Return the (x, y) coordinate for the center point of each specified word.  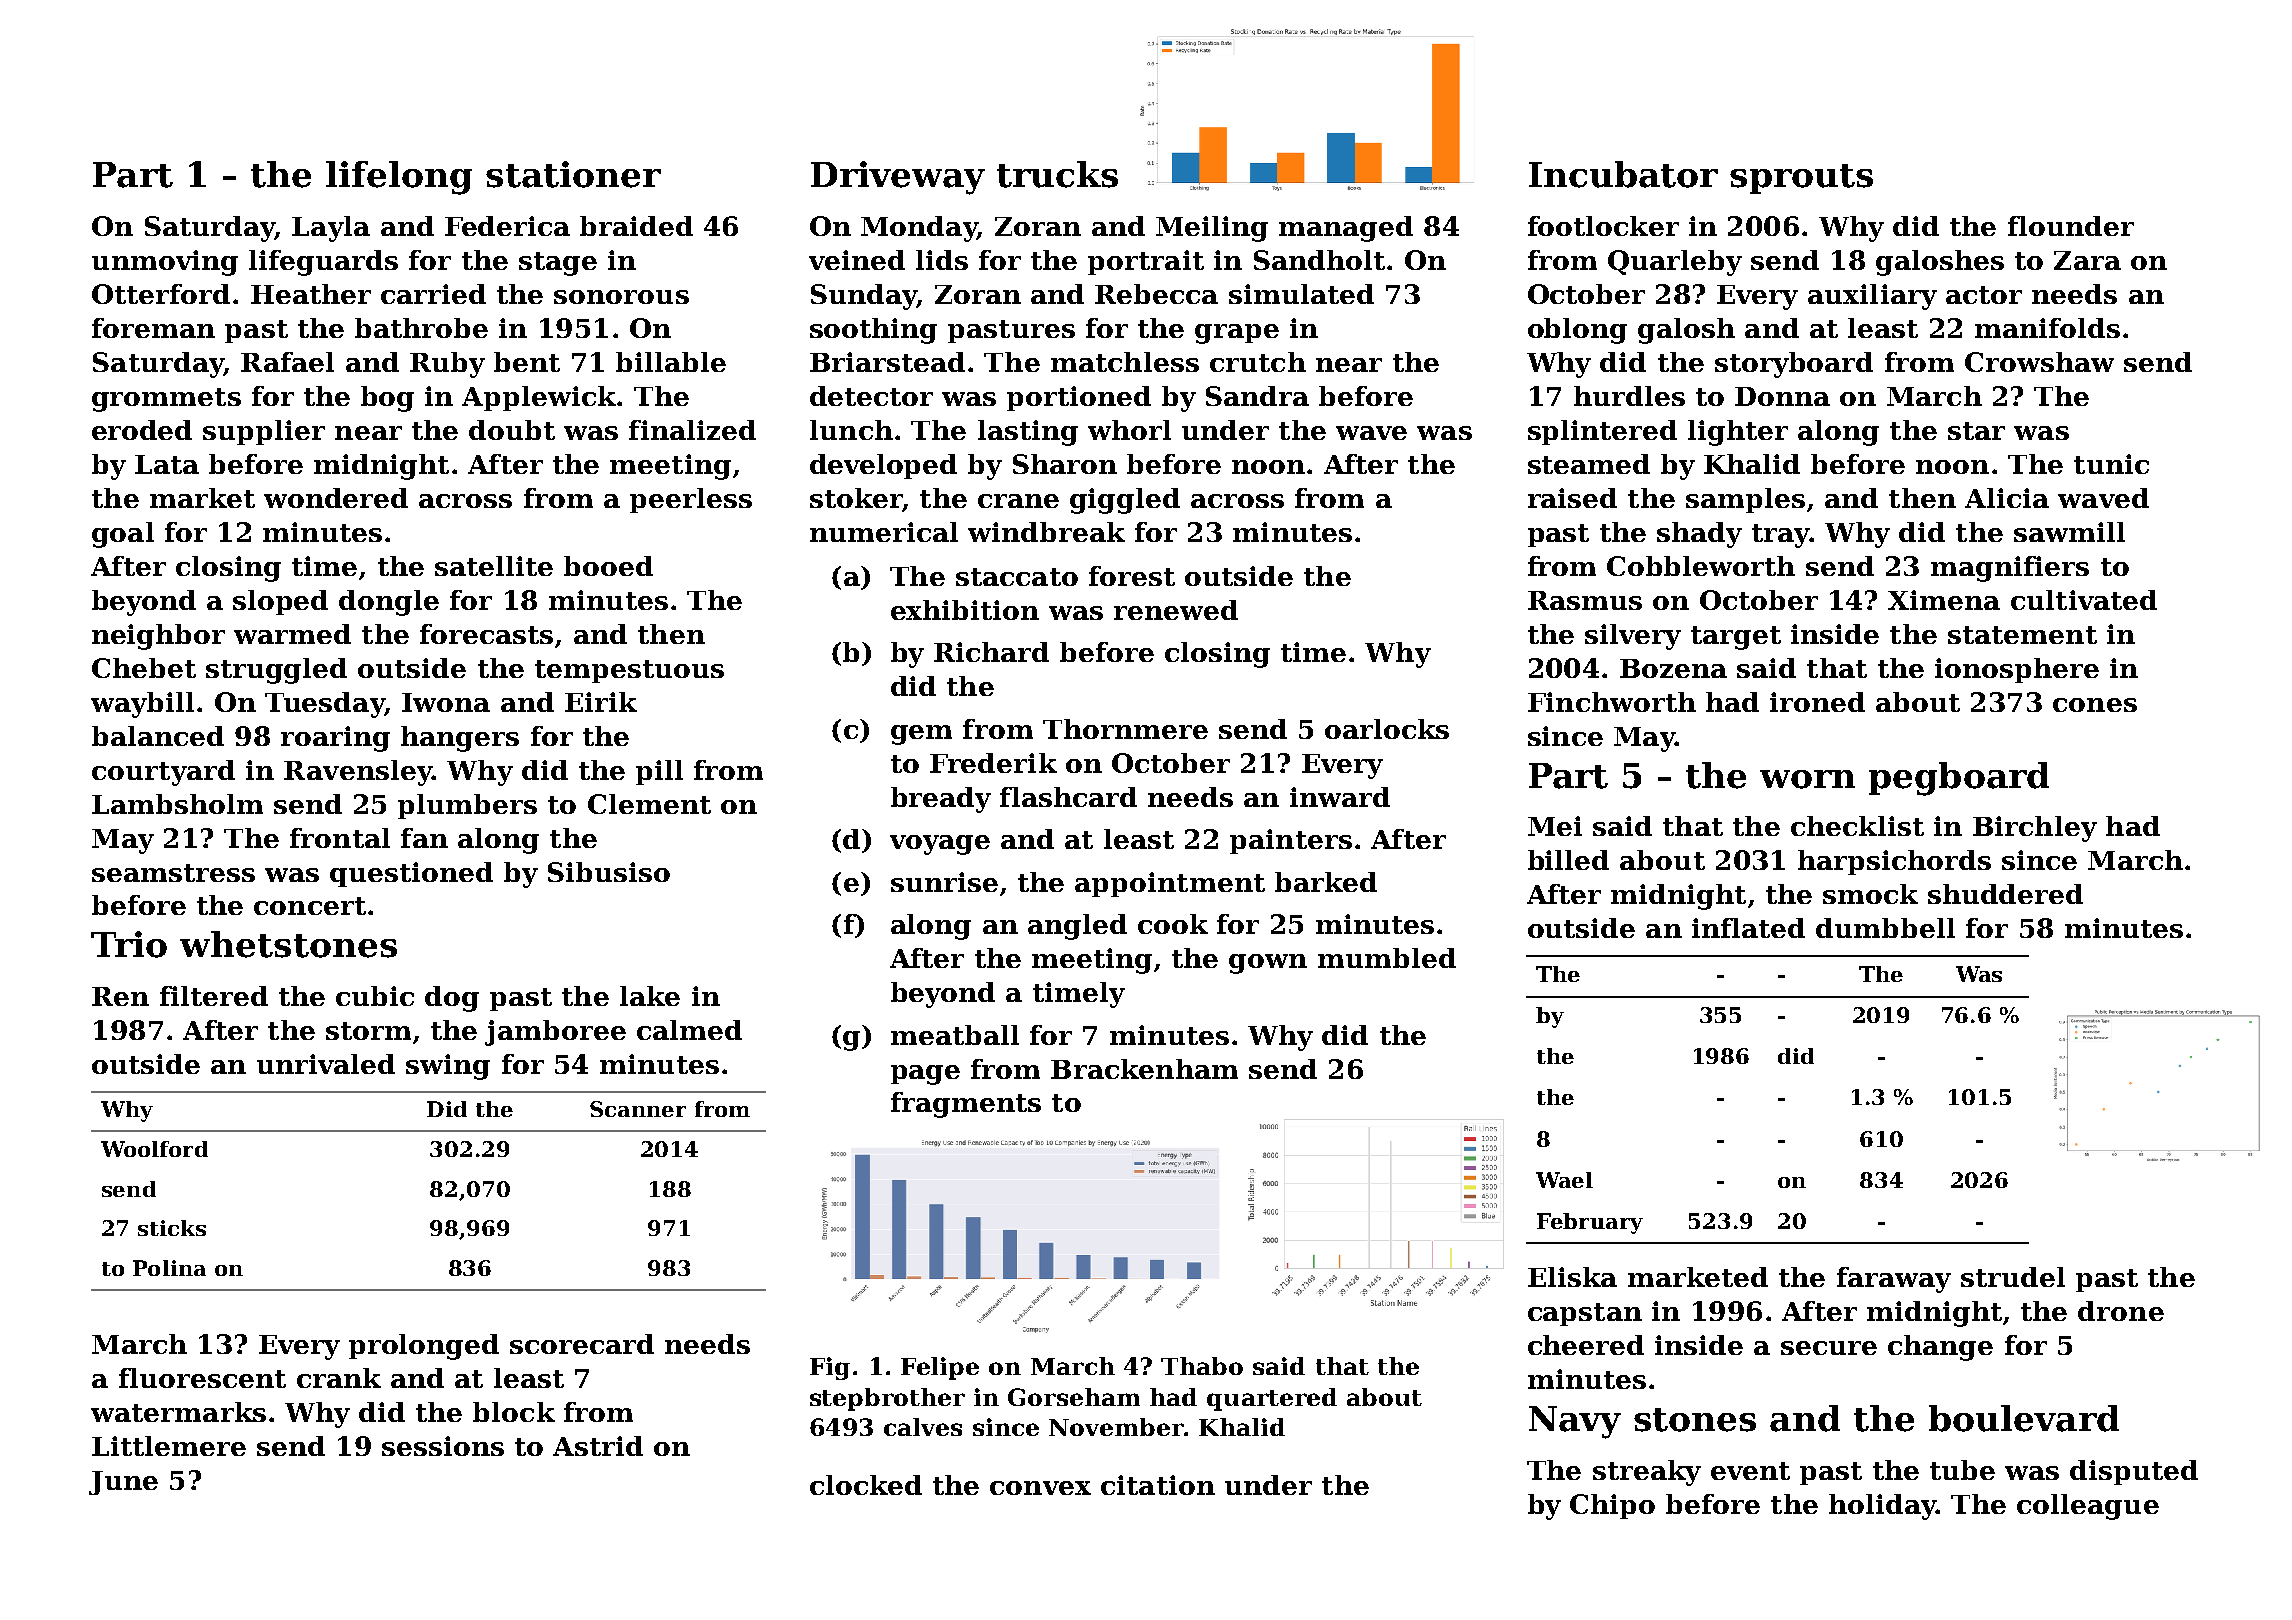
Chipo (1612, 1506)
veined (857, 260)
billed (1568, 860)
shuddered (2005, 894)
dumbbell (1885, 928)
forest (1132, 576)
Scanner (638, 1109)
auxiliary (1872, 297)
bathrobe (421, 328)
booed (608, 566)
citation (1158, 1485)
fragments (966, 1105)
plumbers (467, 806)
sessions (443, 1446)
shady (1699, 535)
